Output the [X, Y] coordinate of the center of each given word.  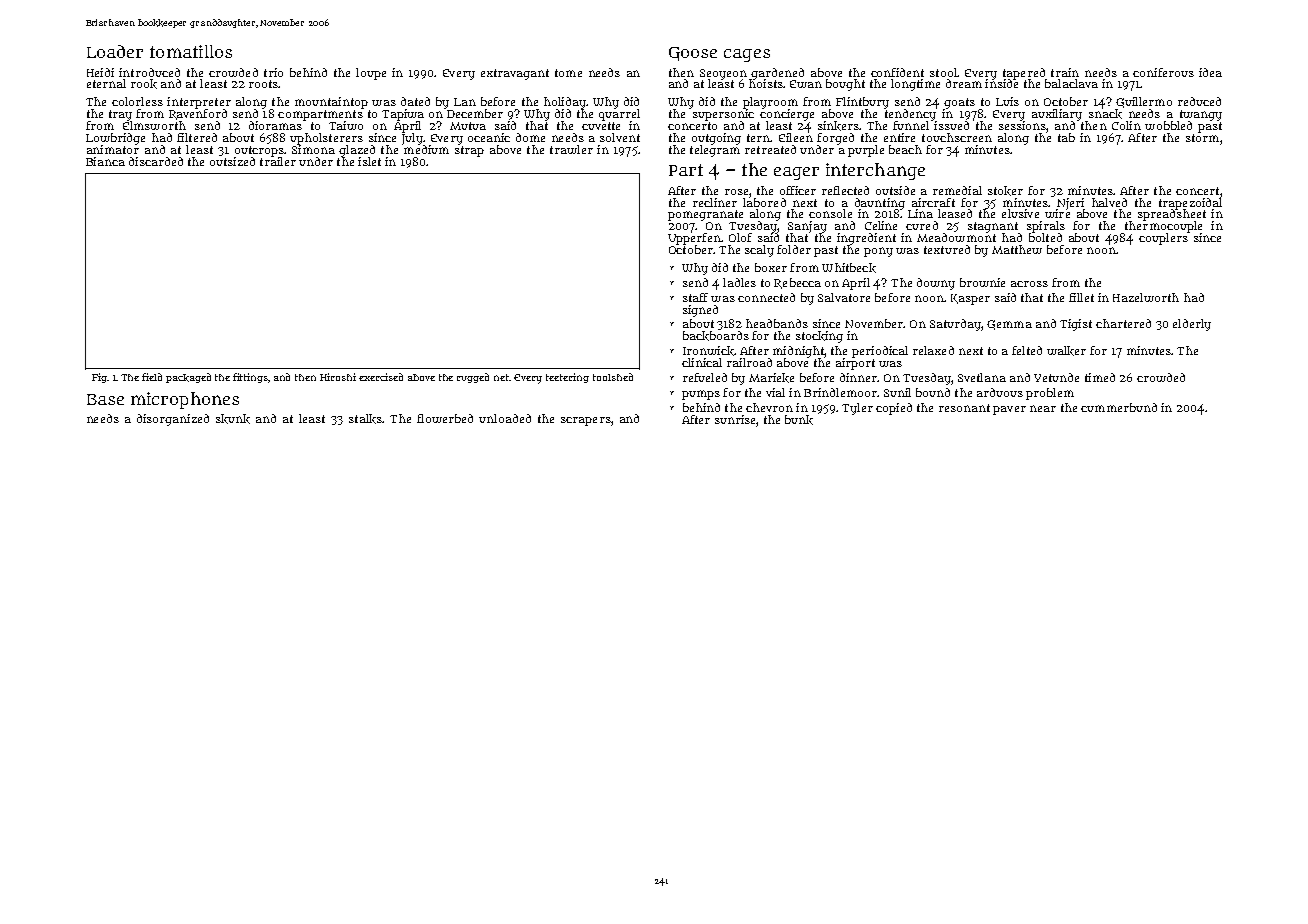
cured [922, 225]
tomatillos [191, 51]
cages [747, 55]
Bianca [105, 161]
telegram [715, 151]
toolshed [613, 377]
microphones [185, 400]
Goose [693, 54]
